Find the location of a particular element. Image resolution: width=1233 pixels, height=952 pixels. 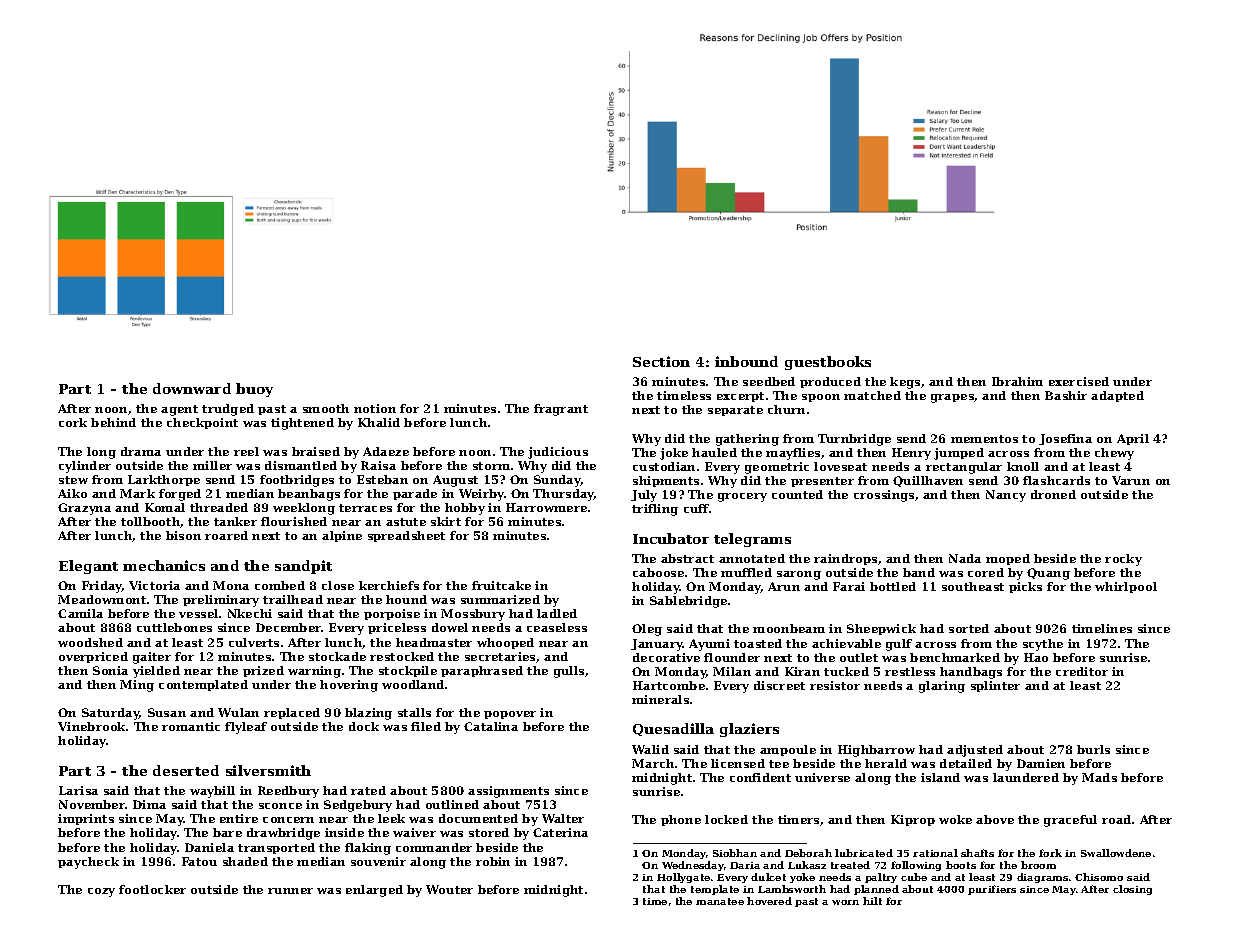

Section is located at coordinates (661, 361).
